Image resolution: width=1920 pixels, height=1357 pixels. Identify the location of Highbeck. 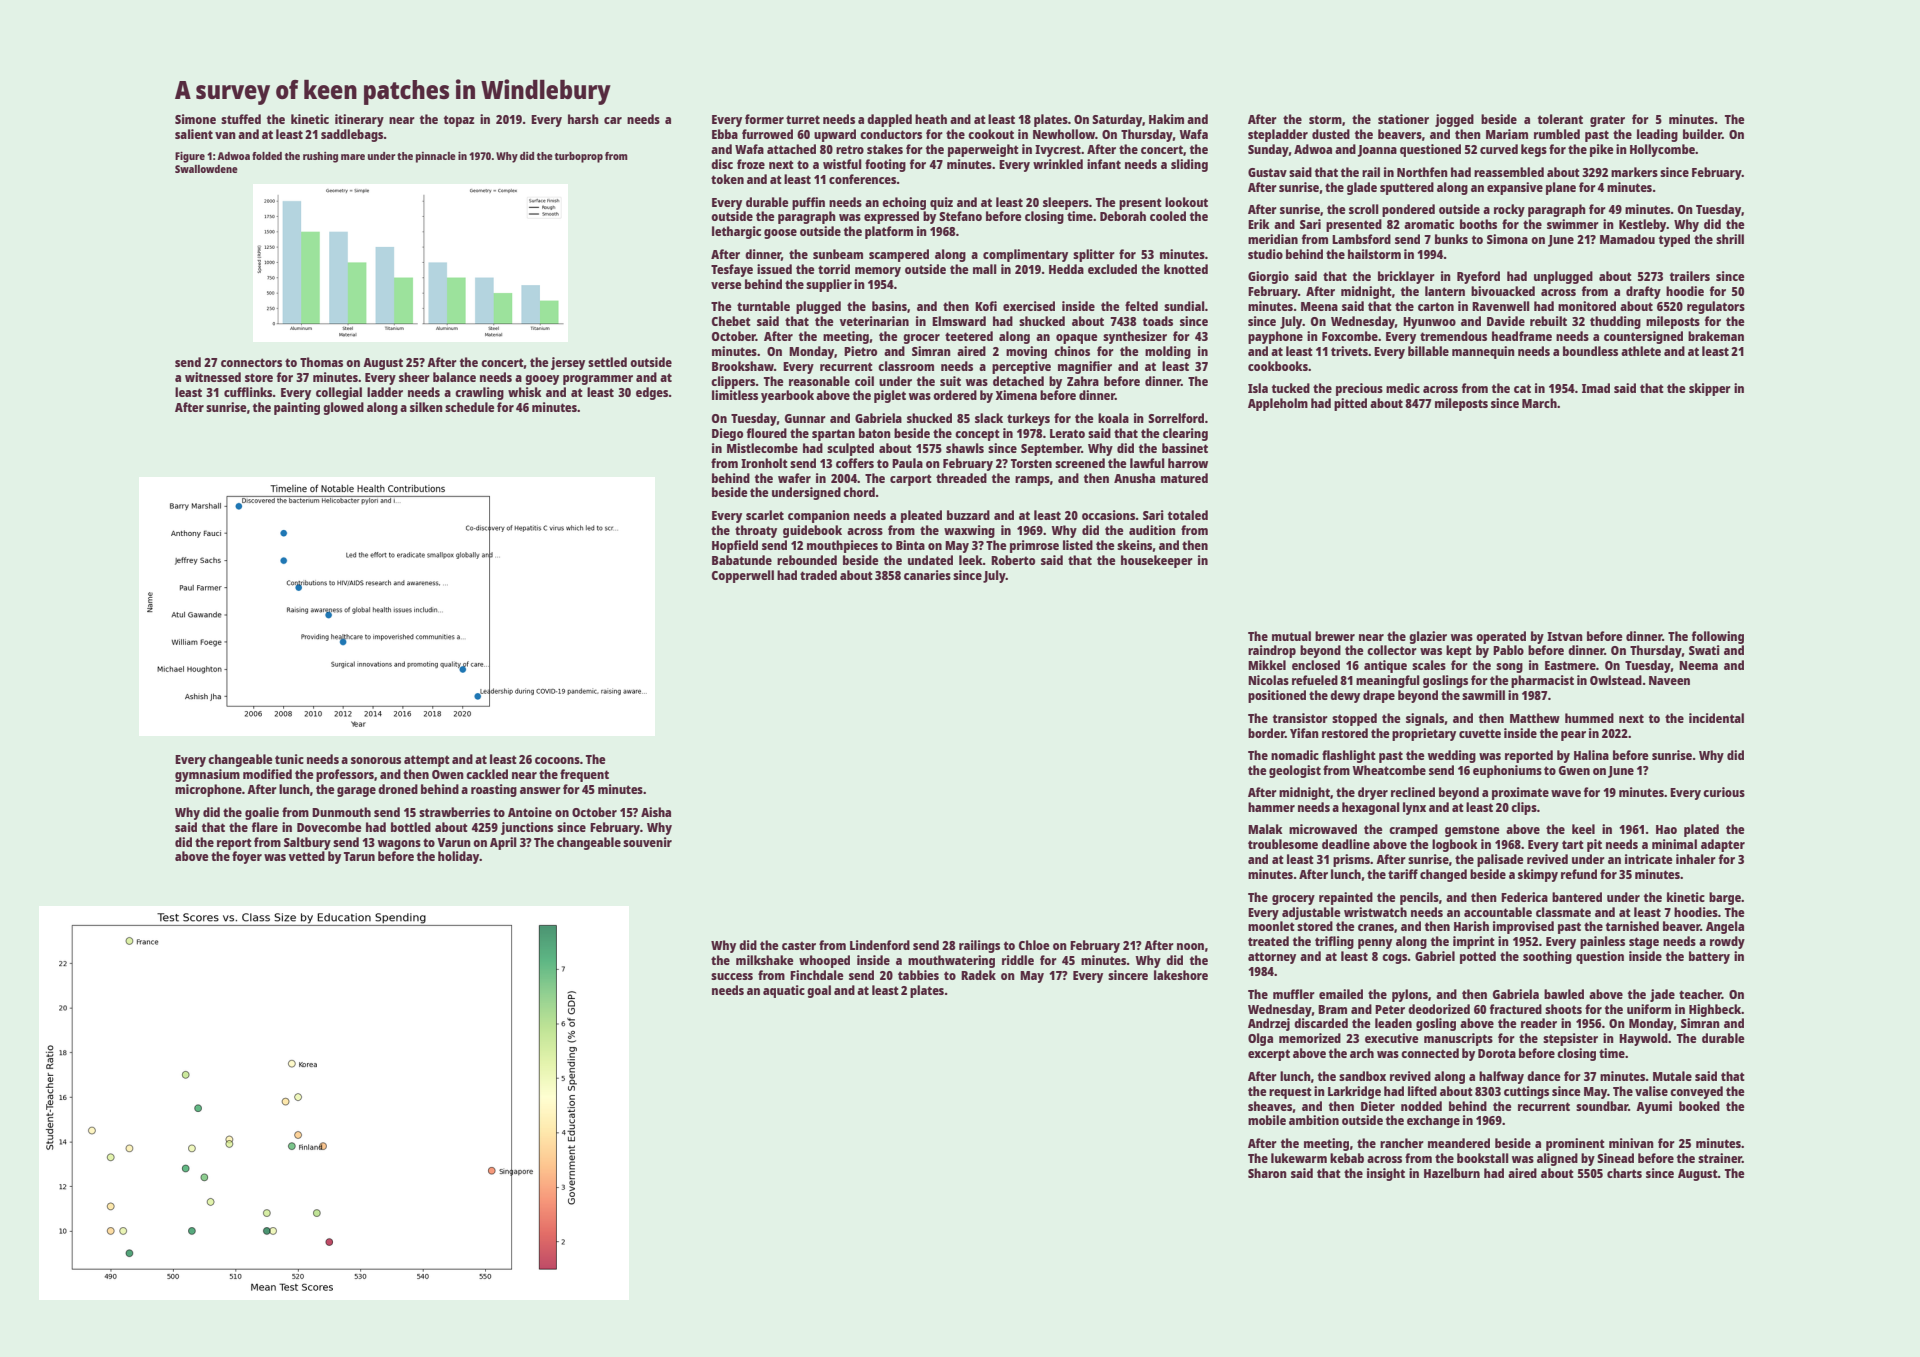
(1715, 1010).
